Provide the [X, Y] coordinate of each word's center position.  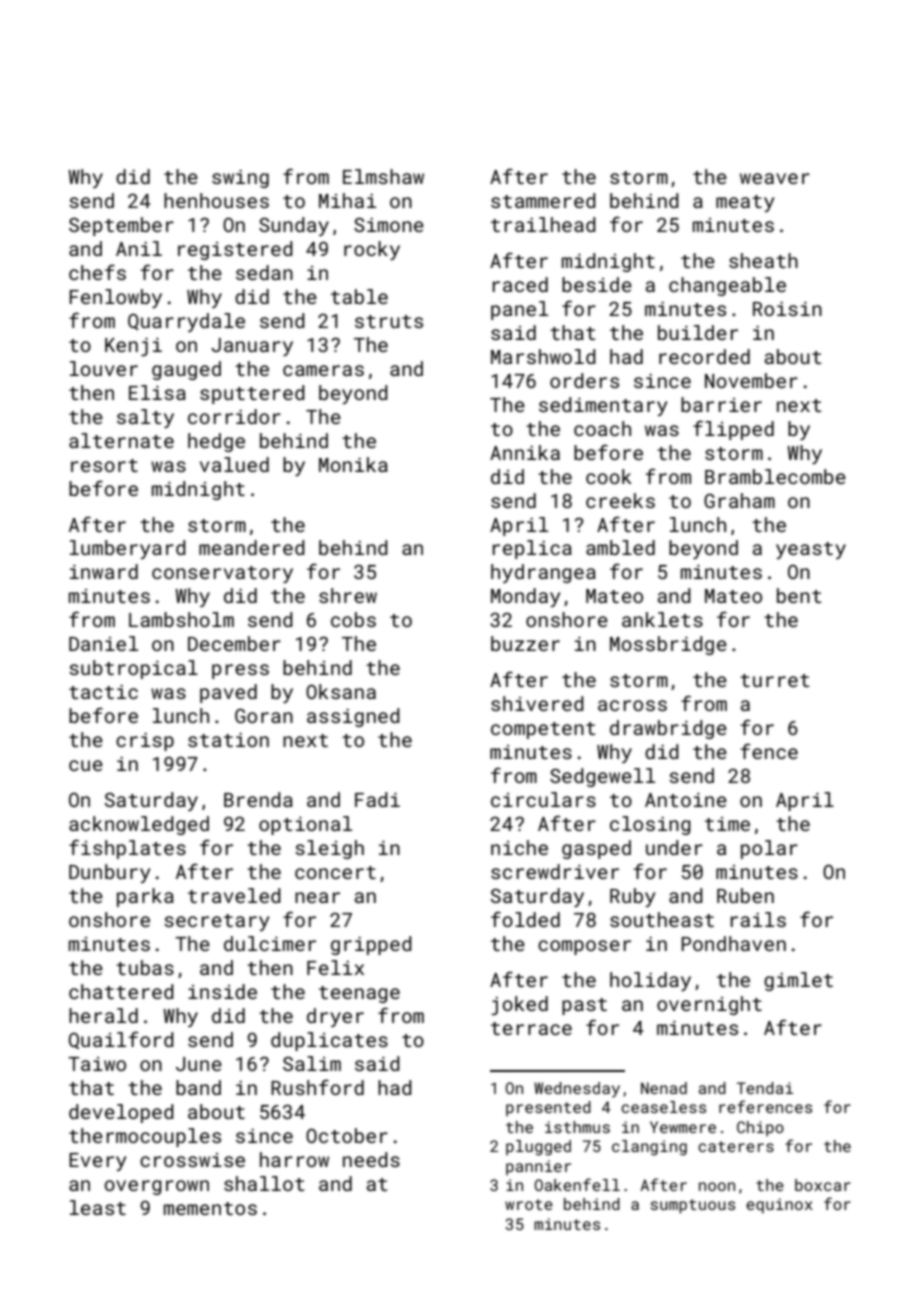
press [240, 671]
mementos [210, 1208]
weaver [775, 178]
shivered [537, 703]
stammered [543, 200]
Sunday [294, 226]
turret [775, 680]
